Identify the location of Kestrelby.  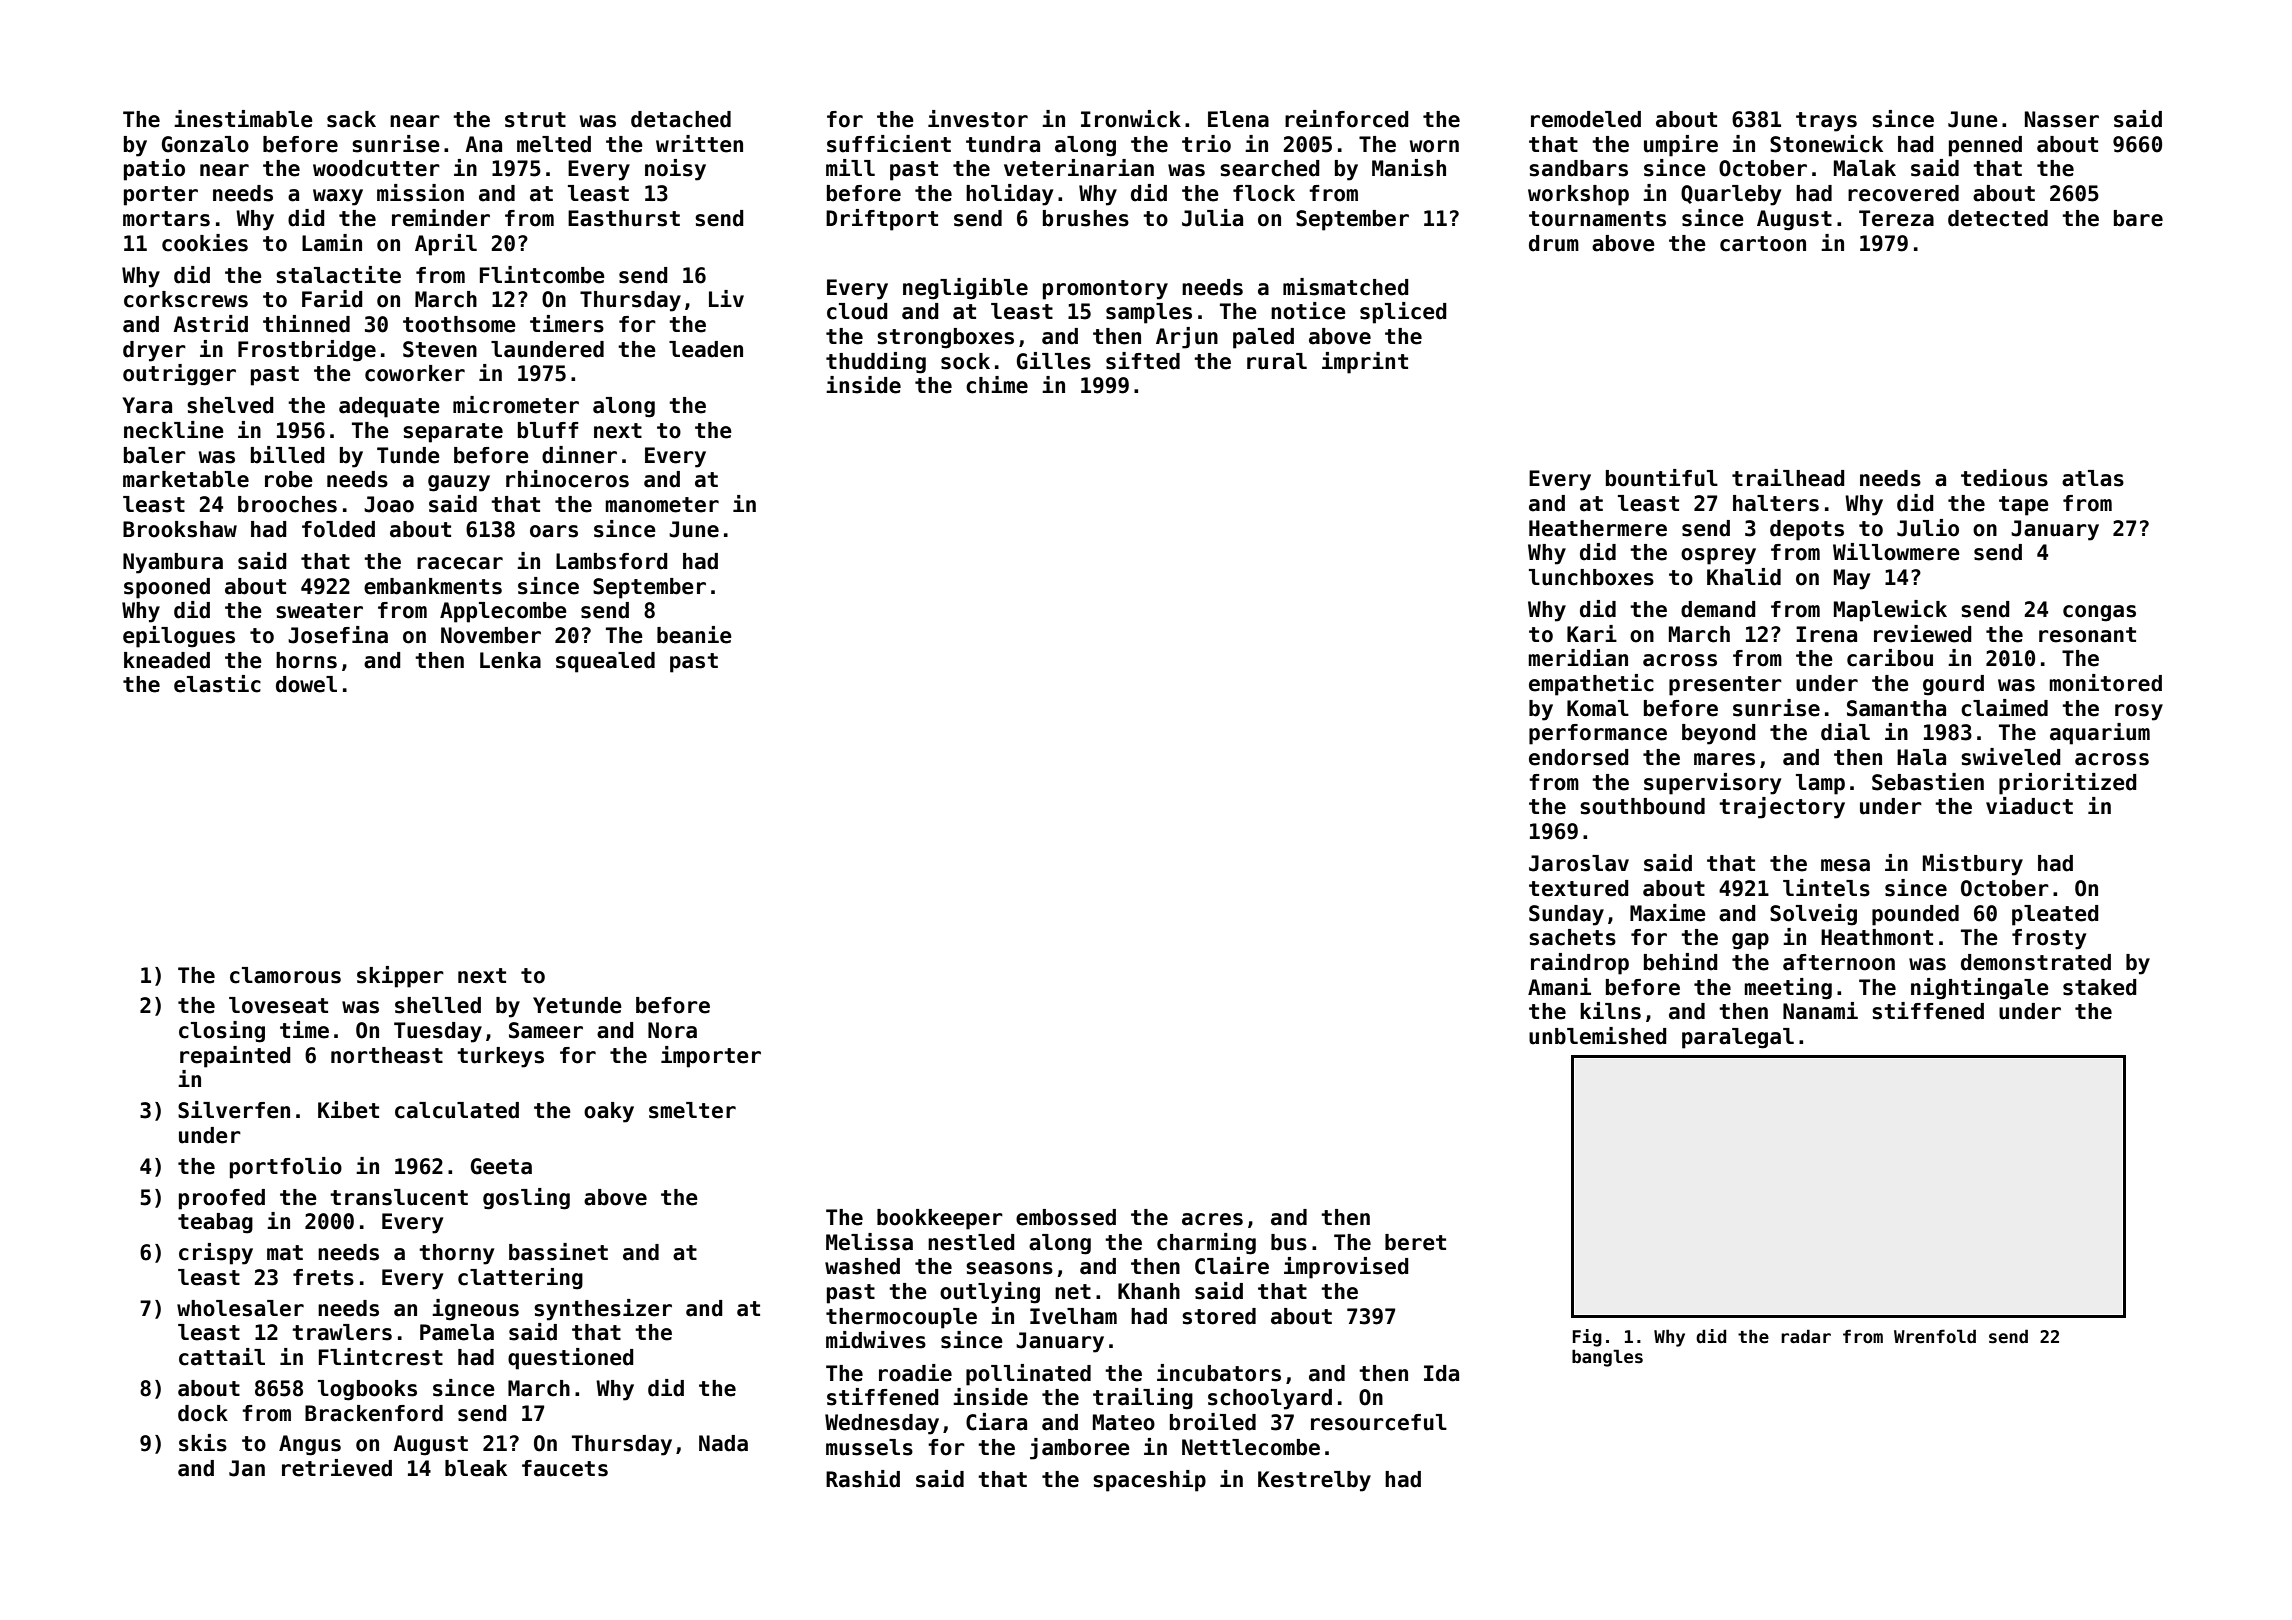
(1314, 1481).
